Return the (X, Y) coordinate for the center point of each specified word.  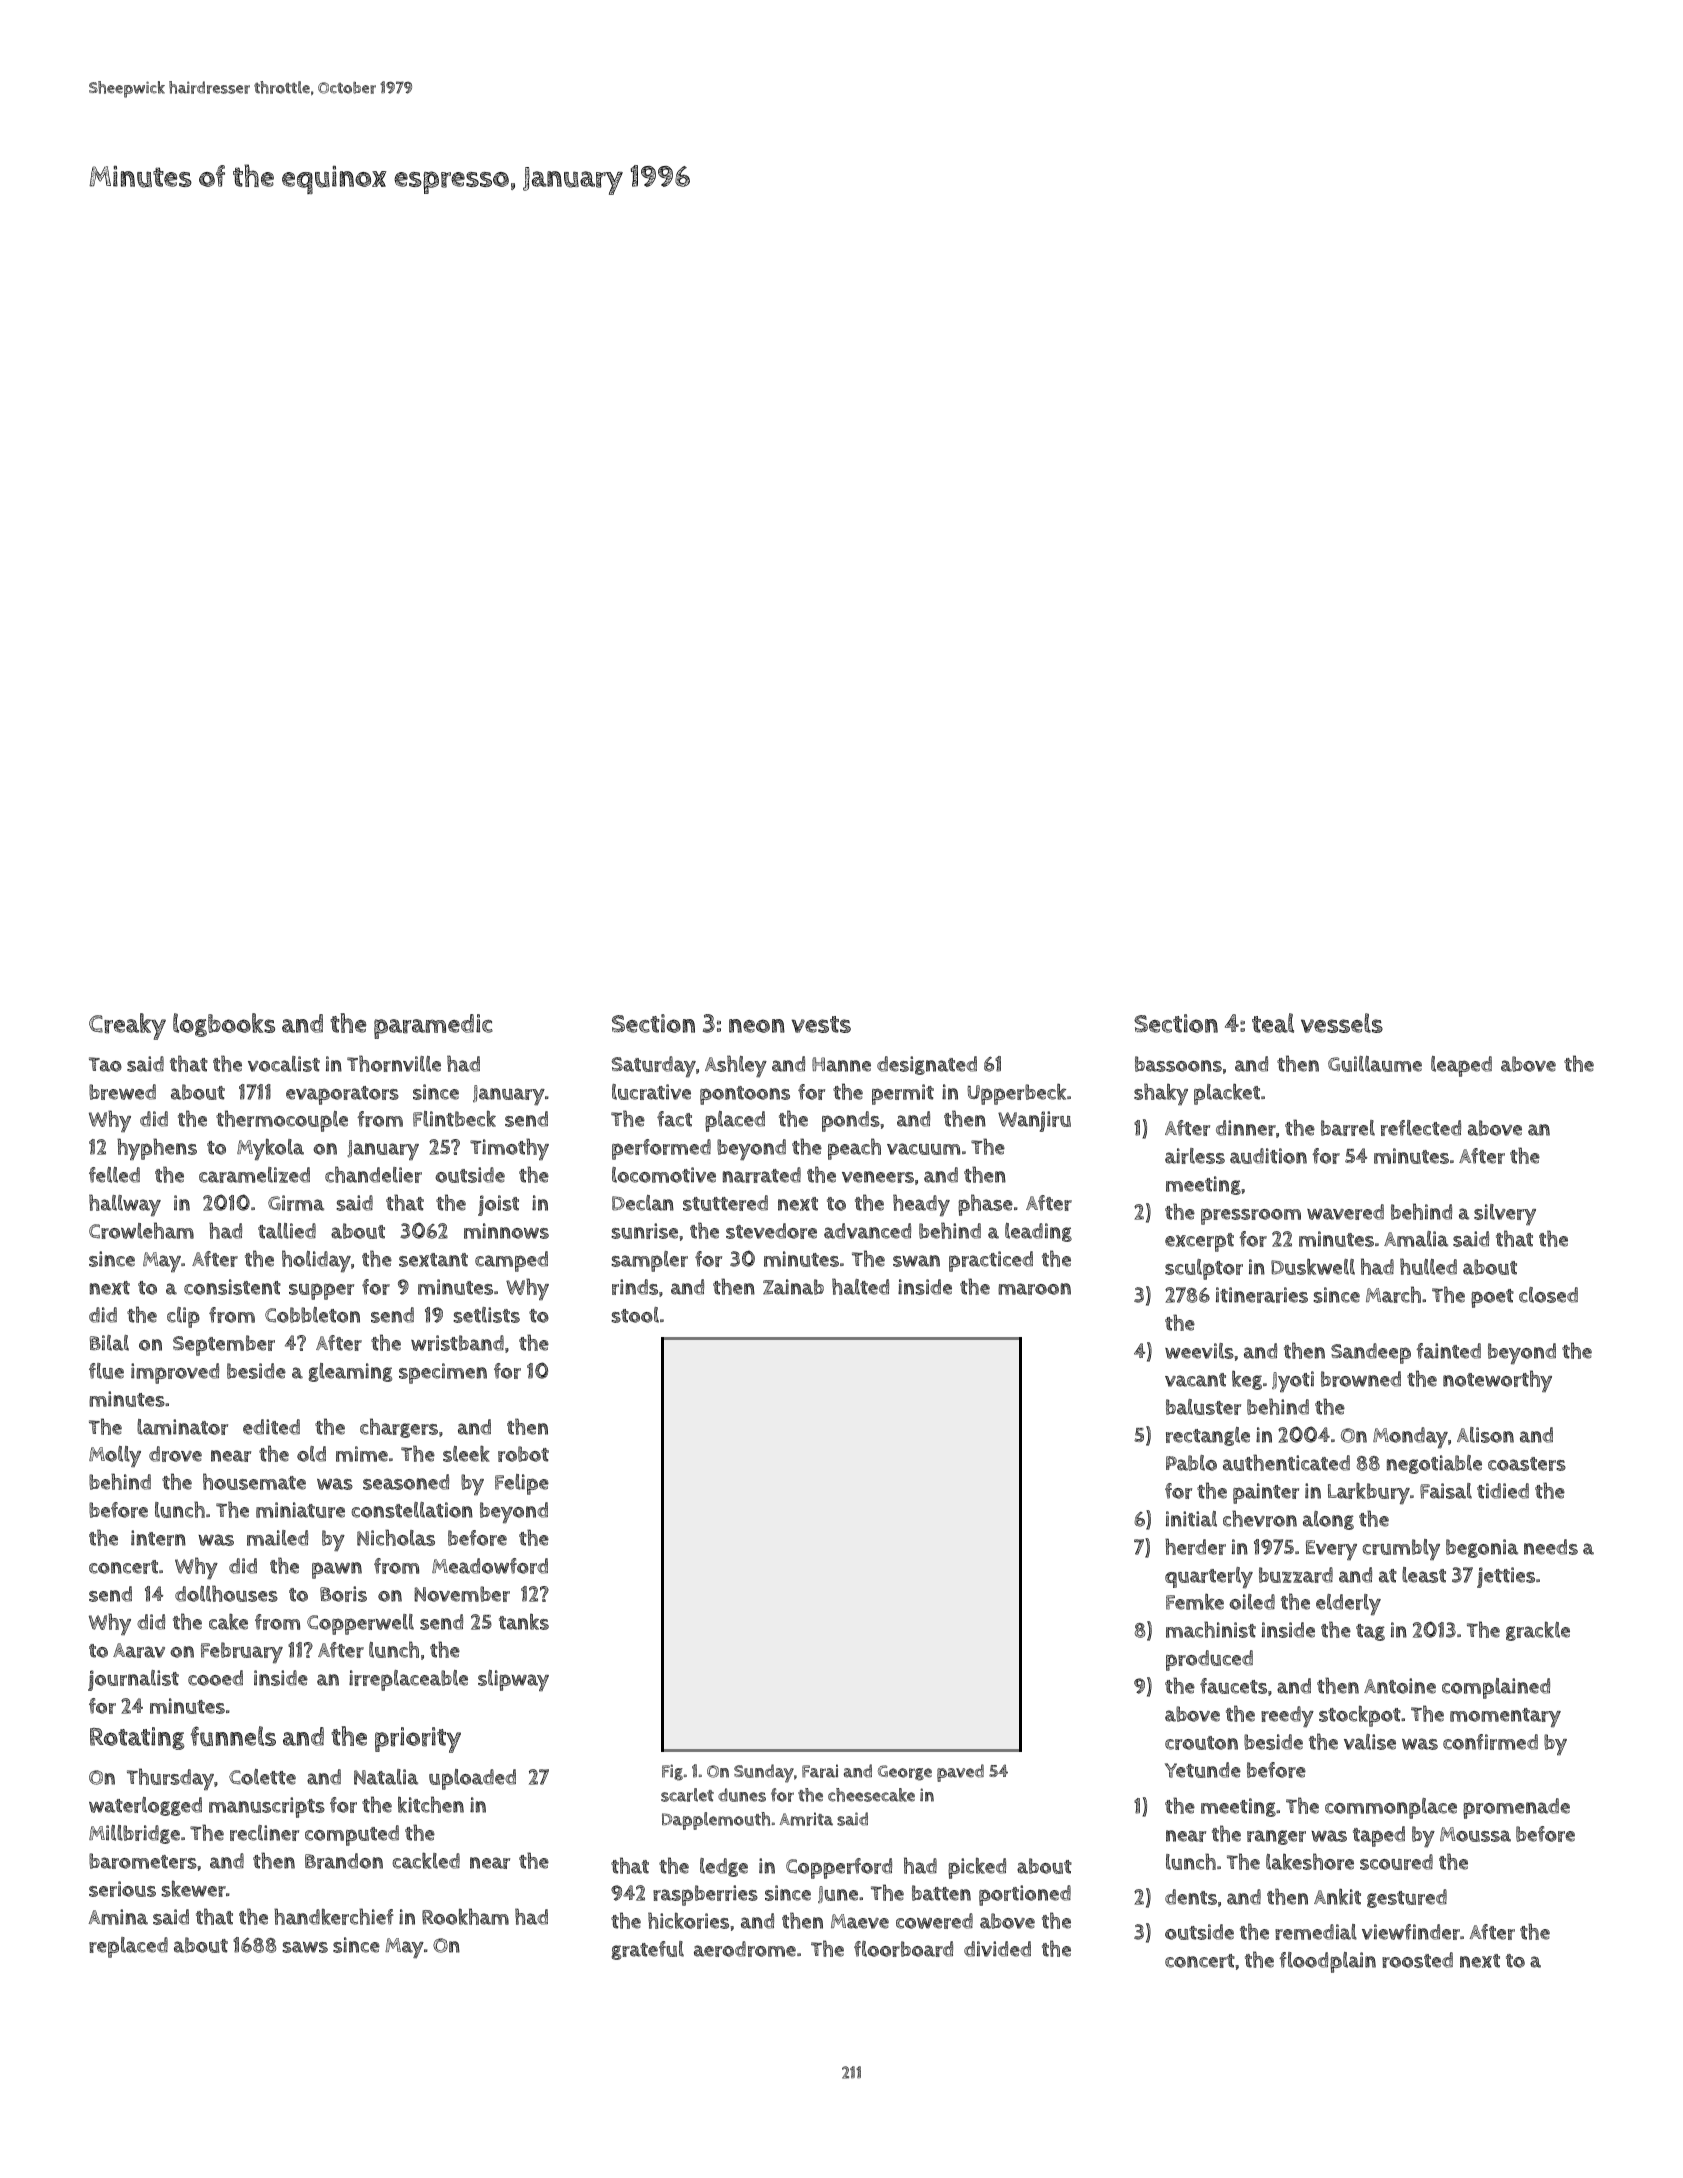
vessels (1342, 1023)
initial (1191, 1519)
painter (1266, 1493)
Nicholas (396, 1537)
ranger (1276, 1837)
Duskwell (1313, 1267)
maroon (1034, 1289)
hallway (125, 1205)
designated (927, 1065)
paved (960, 1773)
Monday (1410, 1438)
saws (305, 1947)
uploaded (472, 1779)
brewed (122, 1092)
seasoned (406, 1482)
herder (1195, 1546)
